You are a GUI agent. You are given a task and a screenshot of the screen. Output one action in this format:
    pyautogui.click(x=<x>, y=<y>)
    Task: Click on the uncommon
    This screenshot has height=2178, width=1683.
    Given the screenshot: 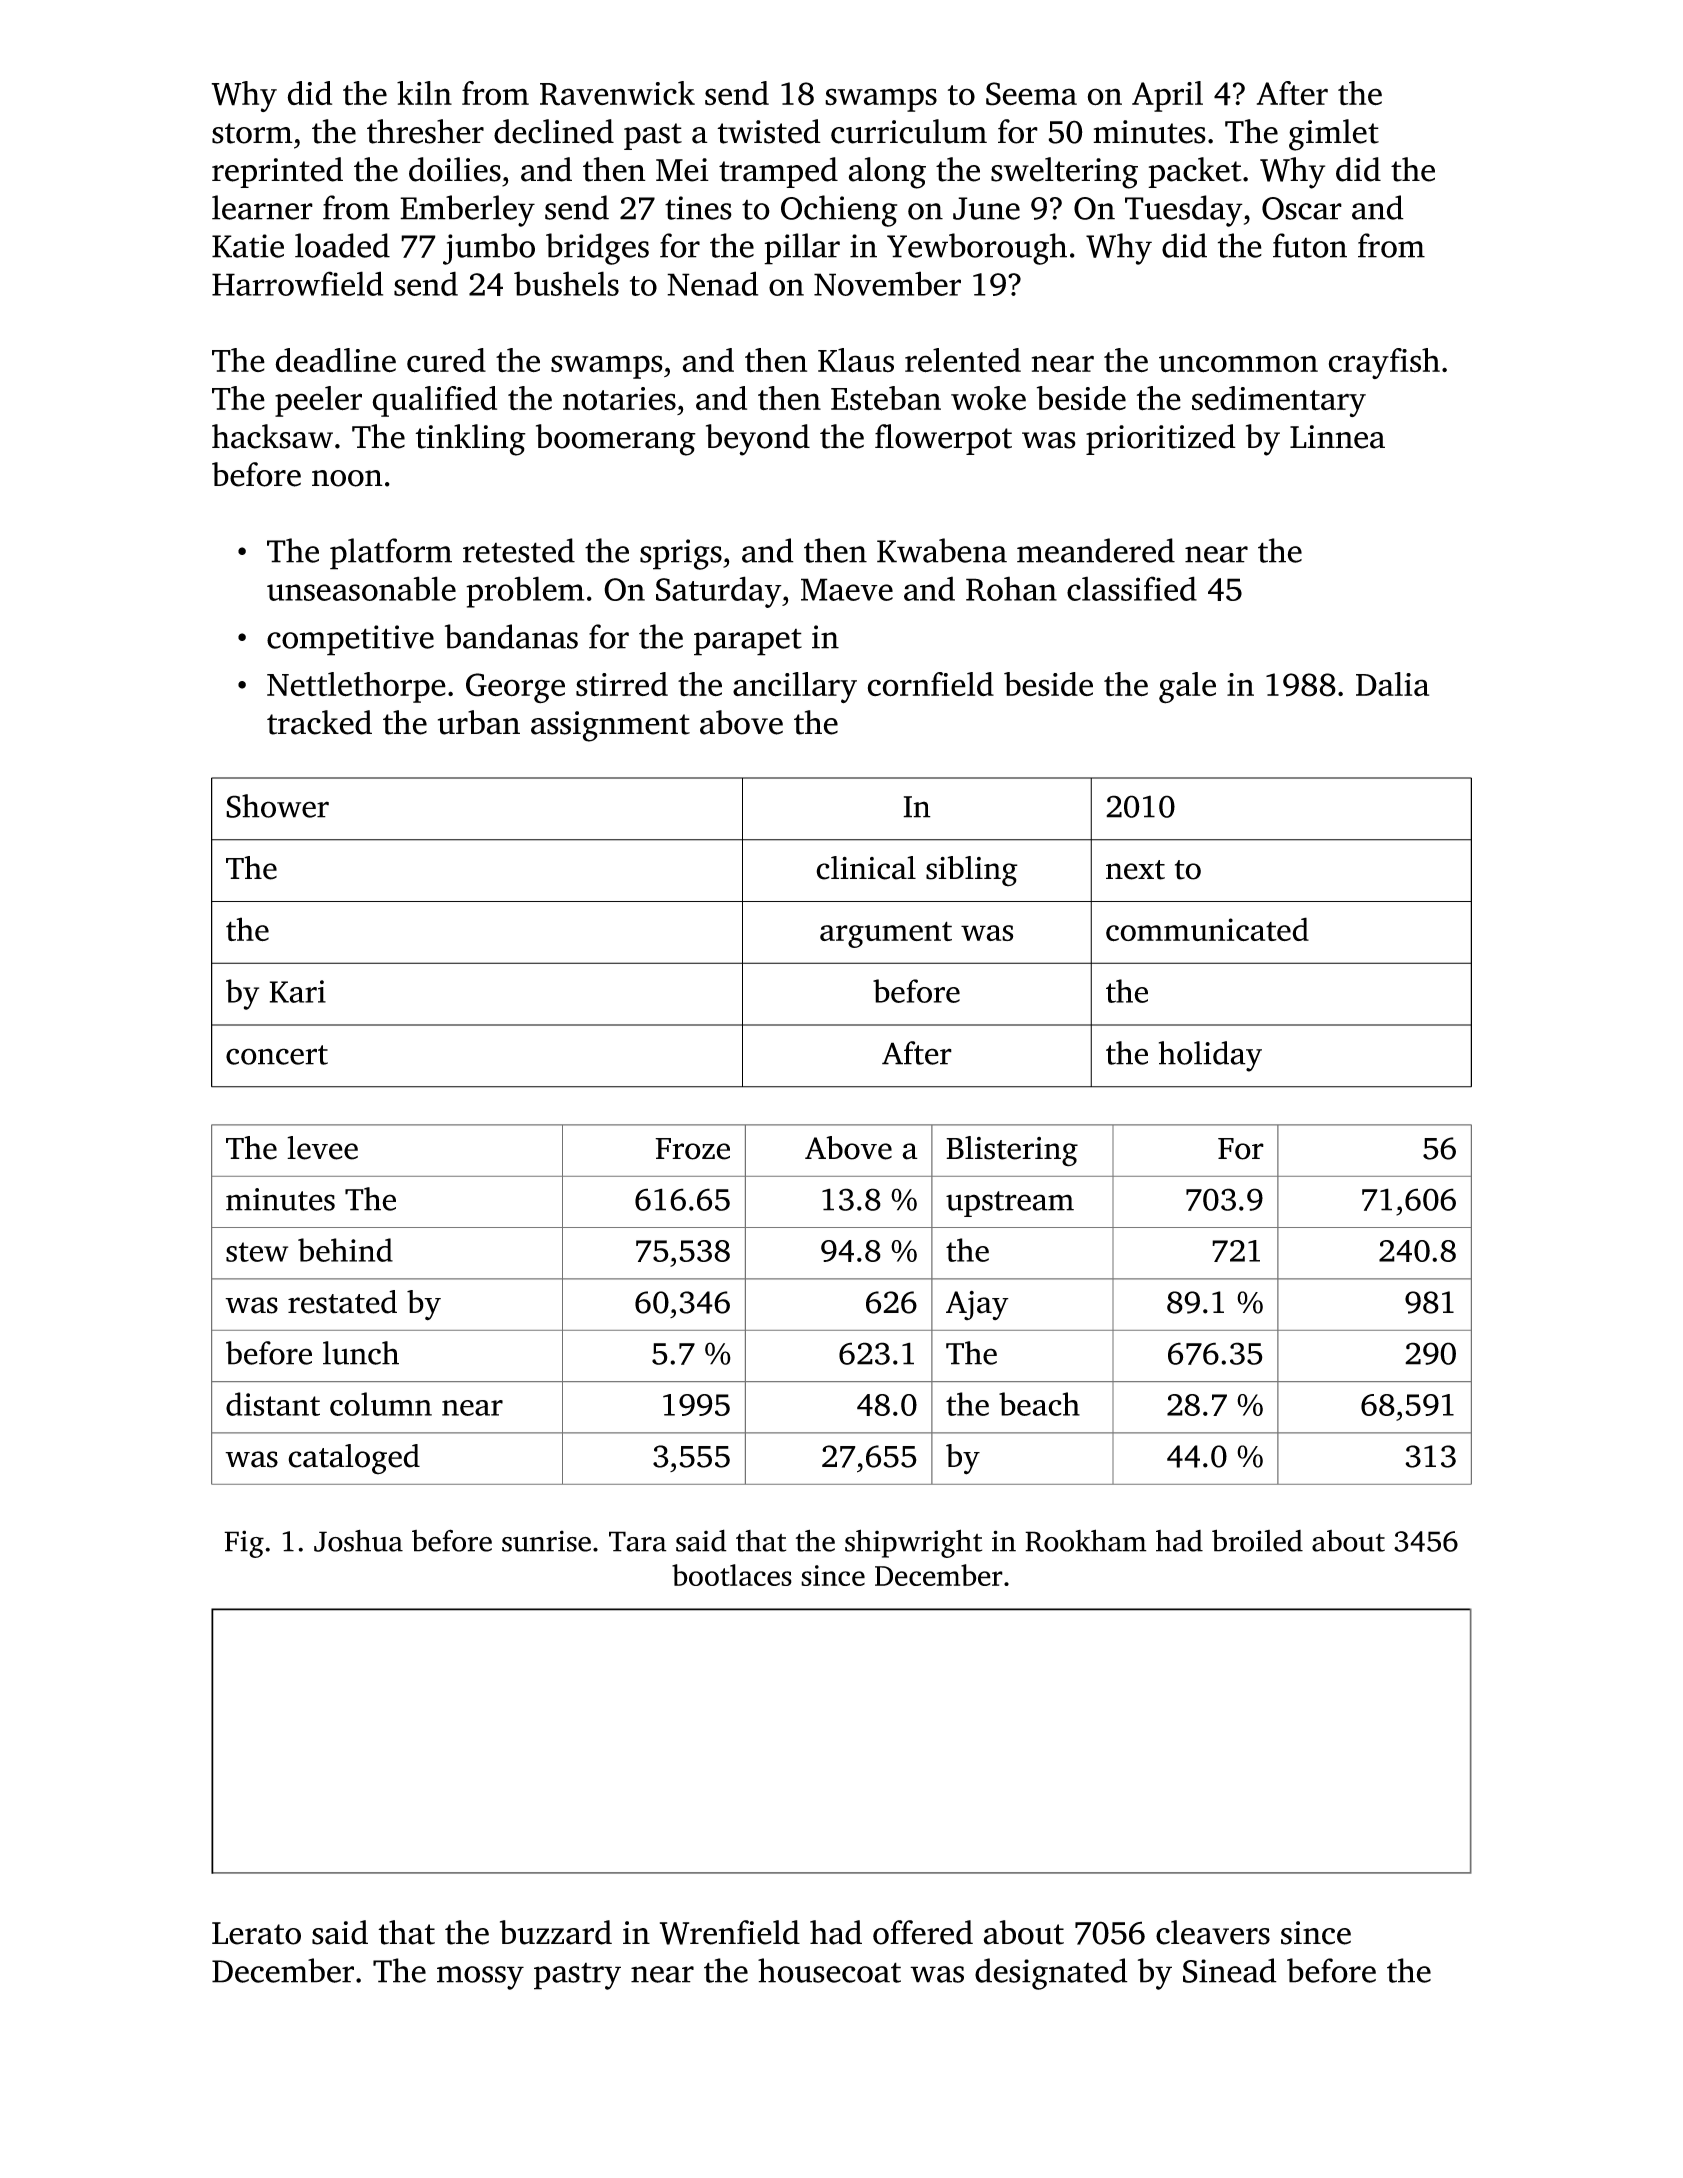 What is the action you would take?
    pyautogui.click(x=1238, y=364)
